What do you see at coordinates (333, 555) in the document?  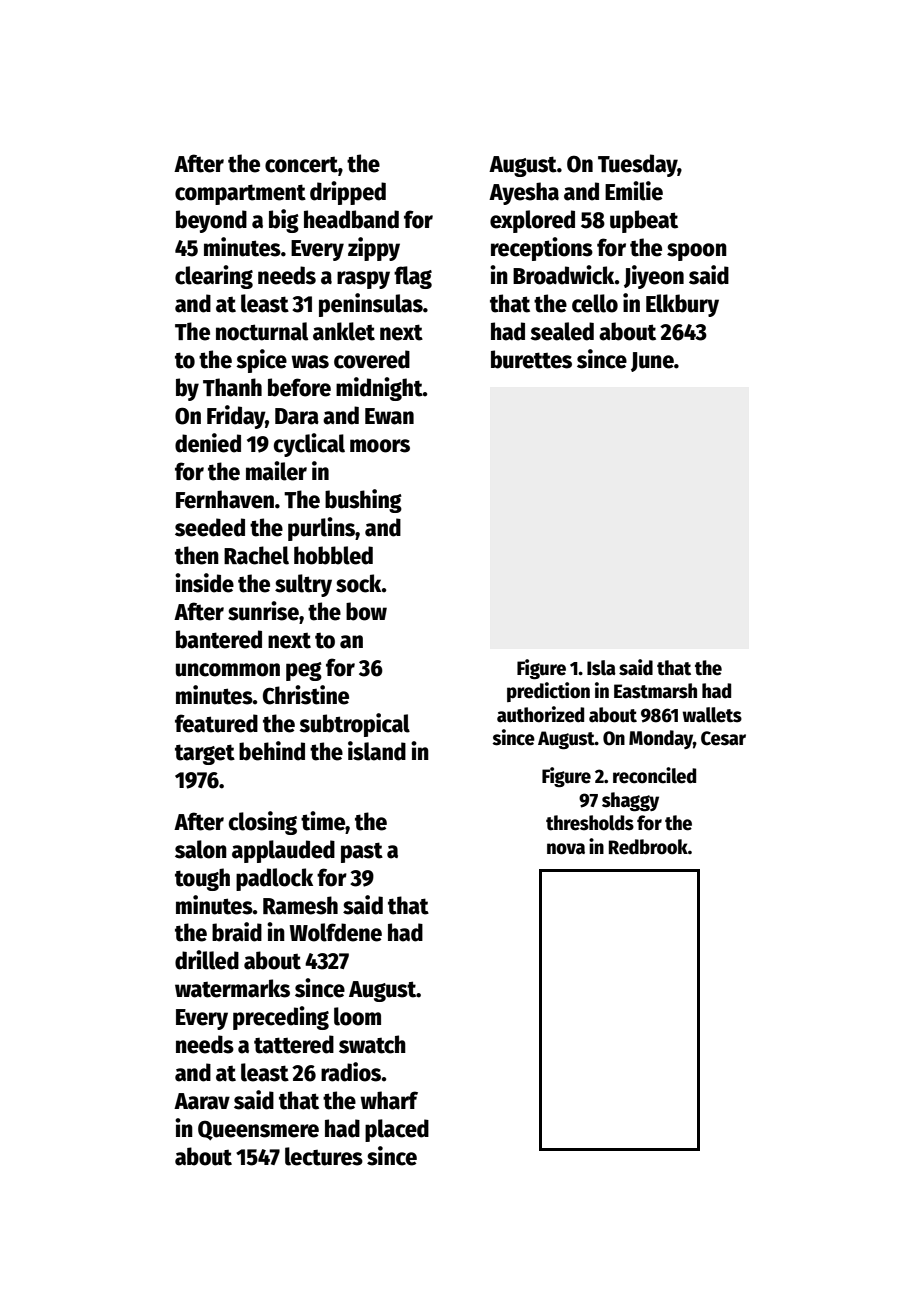 I see `hobbled` at bounding box center [333, 555].
